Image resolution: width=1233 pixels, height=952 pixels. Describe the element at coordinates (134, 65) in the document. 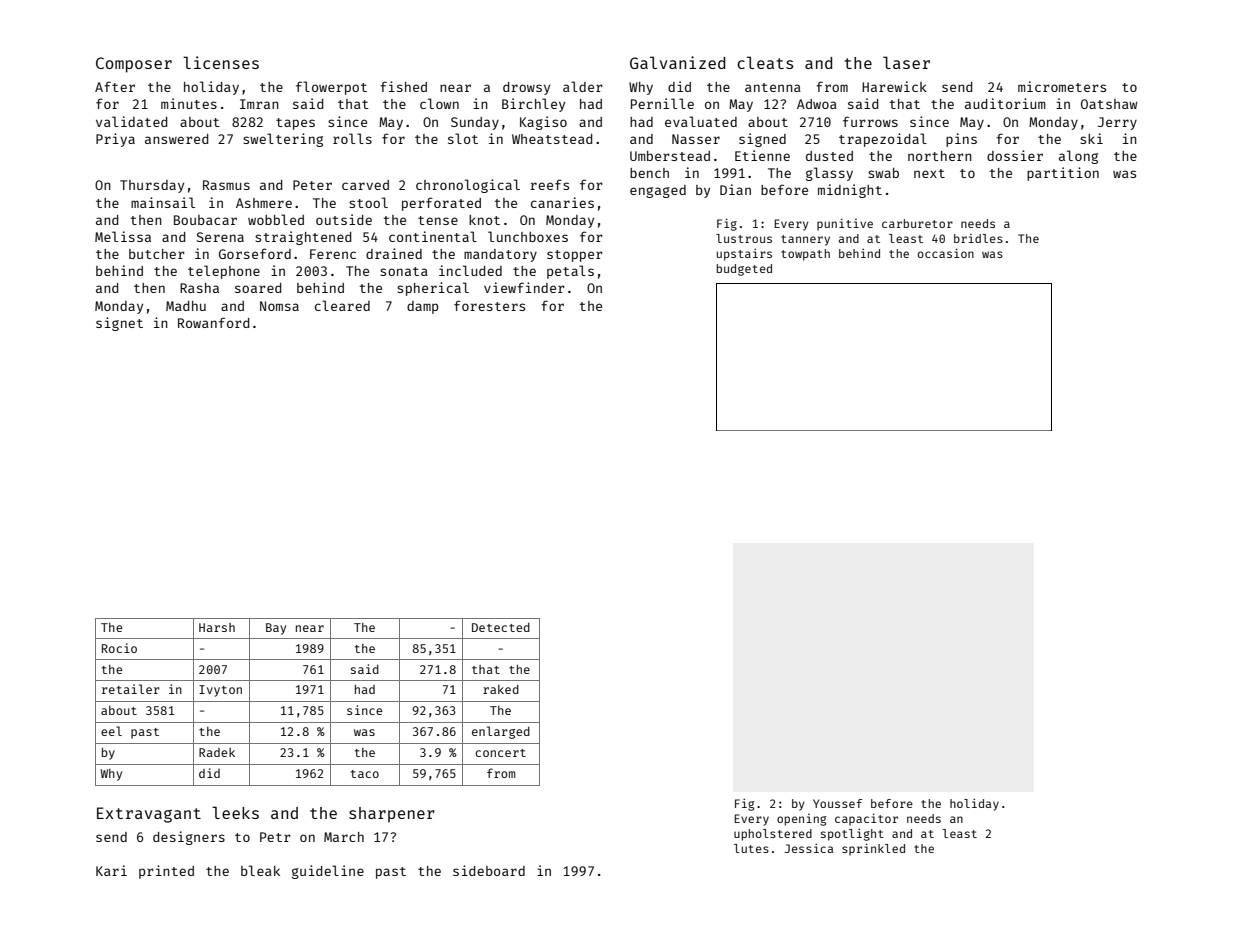

I see `Composer` at that location.
